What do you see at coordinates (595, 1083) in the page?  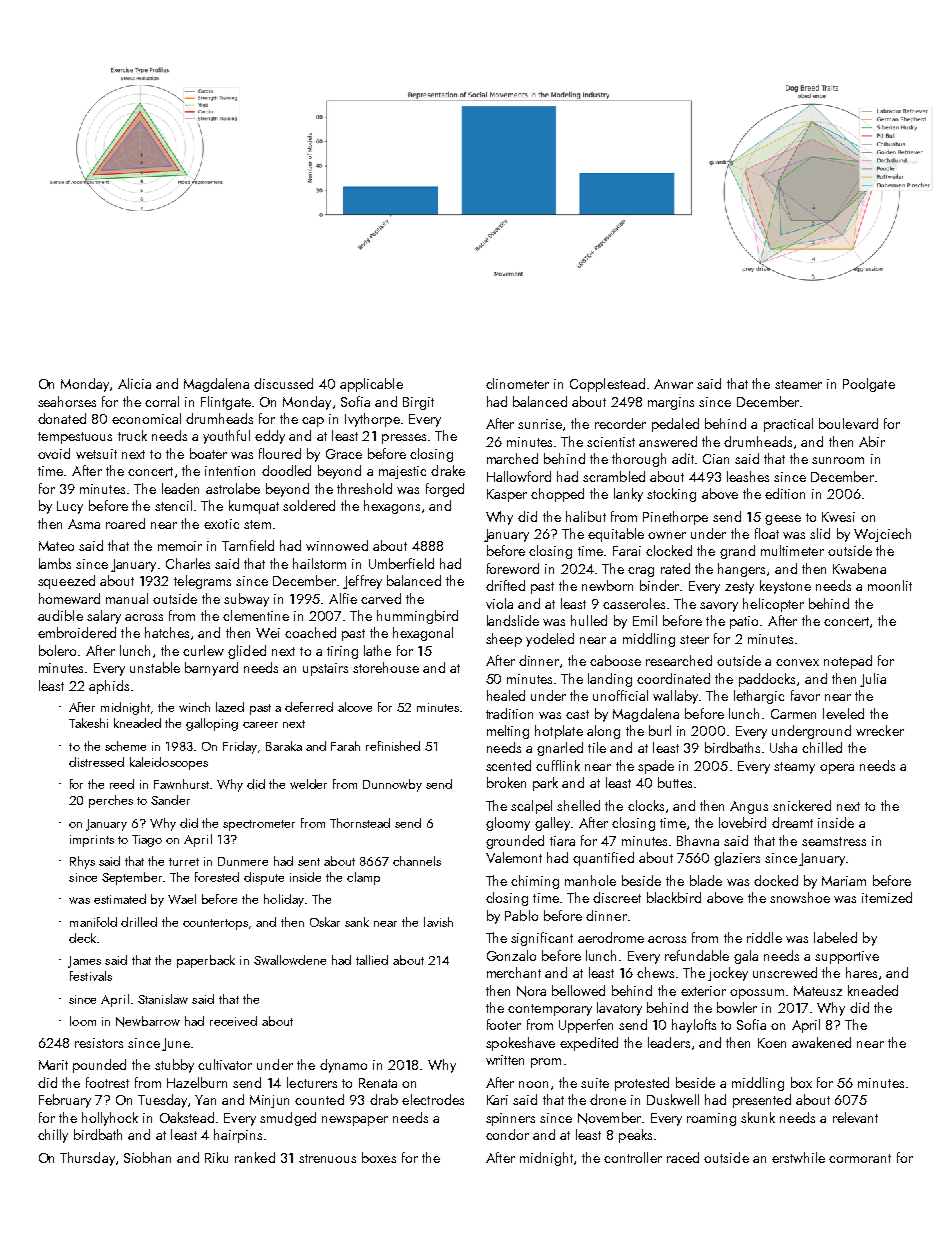 I see `suite` at bounding box center [595, 1083].
